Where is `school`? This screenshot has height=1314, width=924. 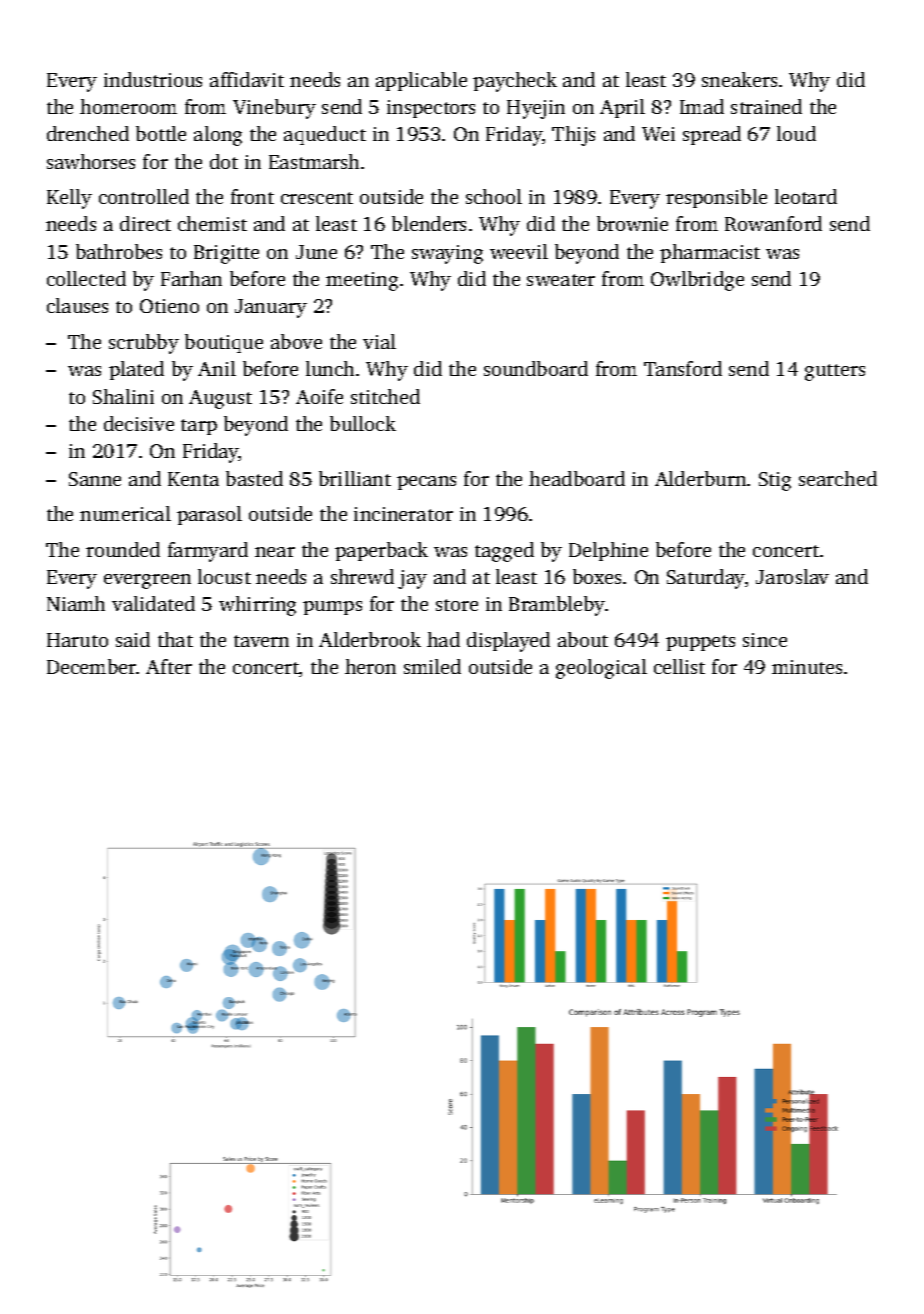
school is located at coordinates (494, 196).
